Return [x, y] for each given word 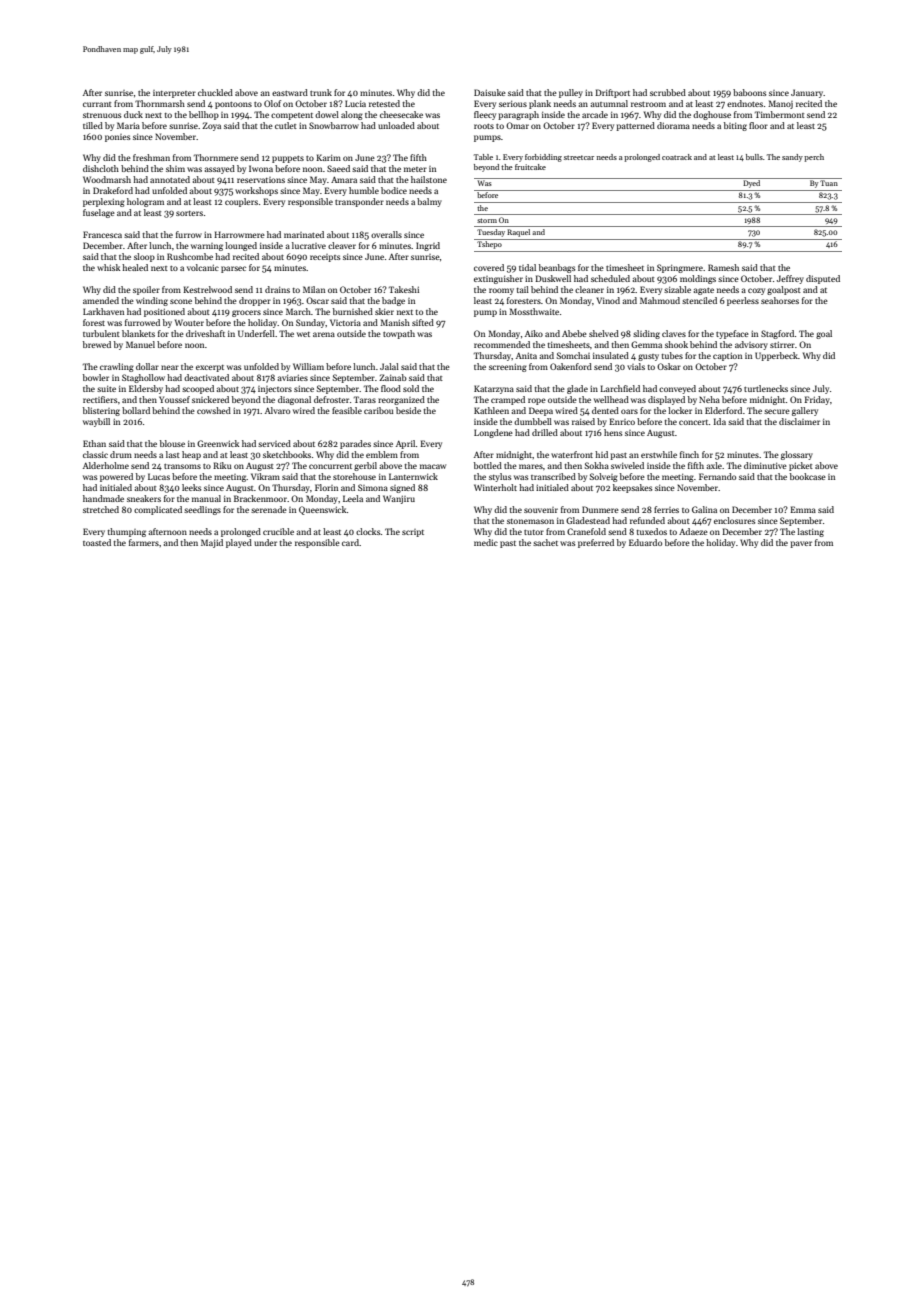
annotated [170, 179]
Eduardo [645, 542]
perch [814, 158]
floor [758, 125]
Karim [328, 157]
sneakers [144, 498]
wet [303, 334]
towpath [399, 334]
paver [801, 544]
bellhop [204, 115]
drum [121, 454]
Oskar [669, 366]
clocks [368, 531]
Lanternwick [413, 476]
